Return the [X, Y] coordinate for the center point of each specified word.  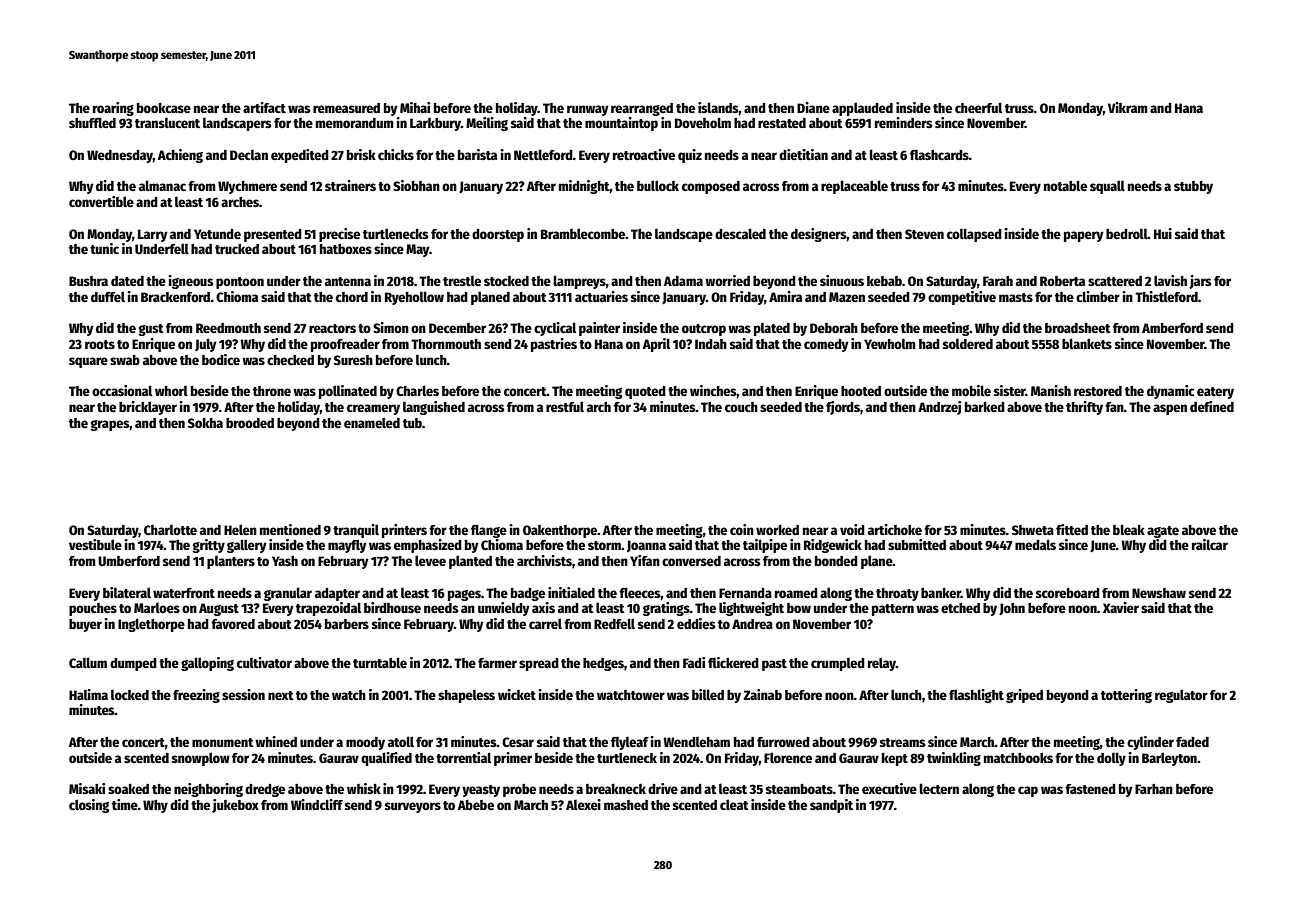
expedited [300, 156]
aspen [1170, 409]
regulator [1181, 696]
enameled [372, 422]
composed [711, 187]
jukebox [235, 806]
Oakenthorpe [560, 531]
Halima [88, 694]
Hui [1163, 233]
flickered [733, 662]
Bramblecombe [583, 233]
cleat [734, 804]
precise [339, 235]
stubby [1193, 187]
